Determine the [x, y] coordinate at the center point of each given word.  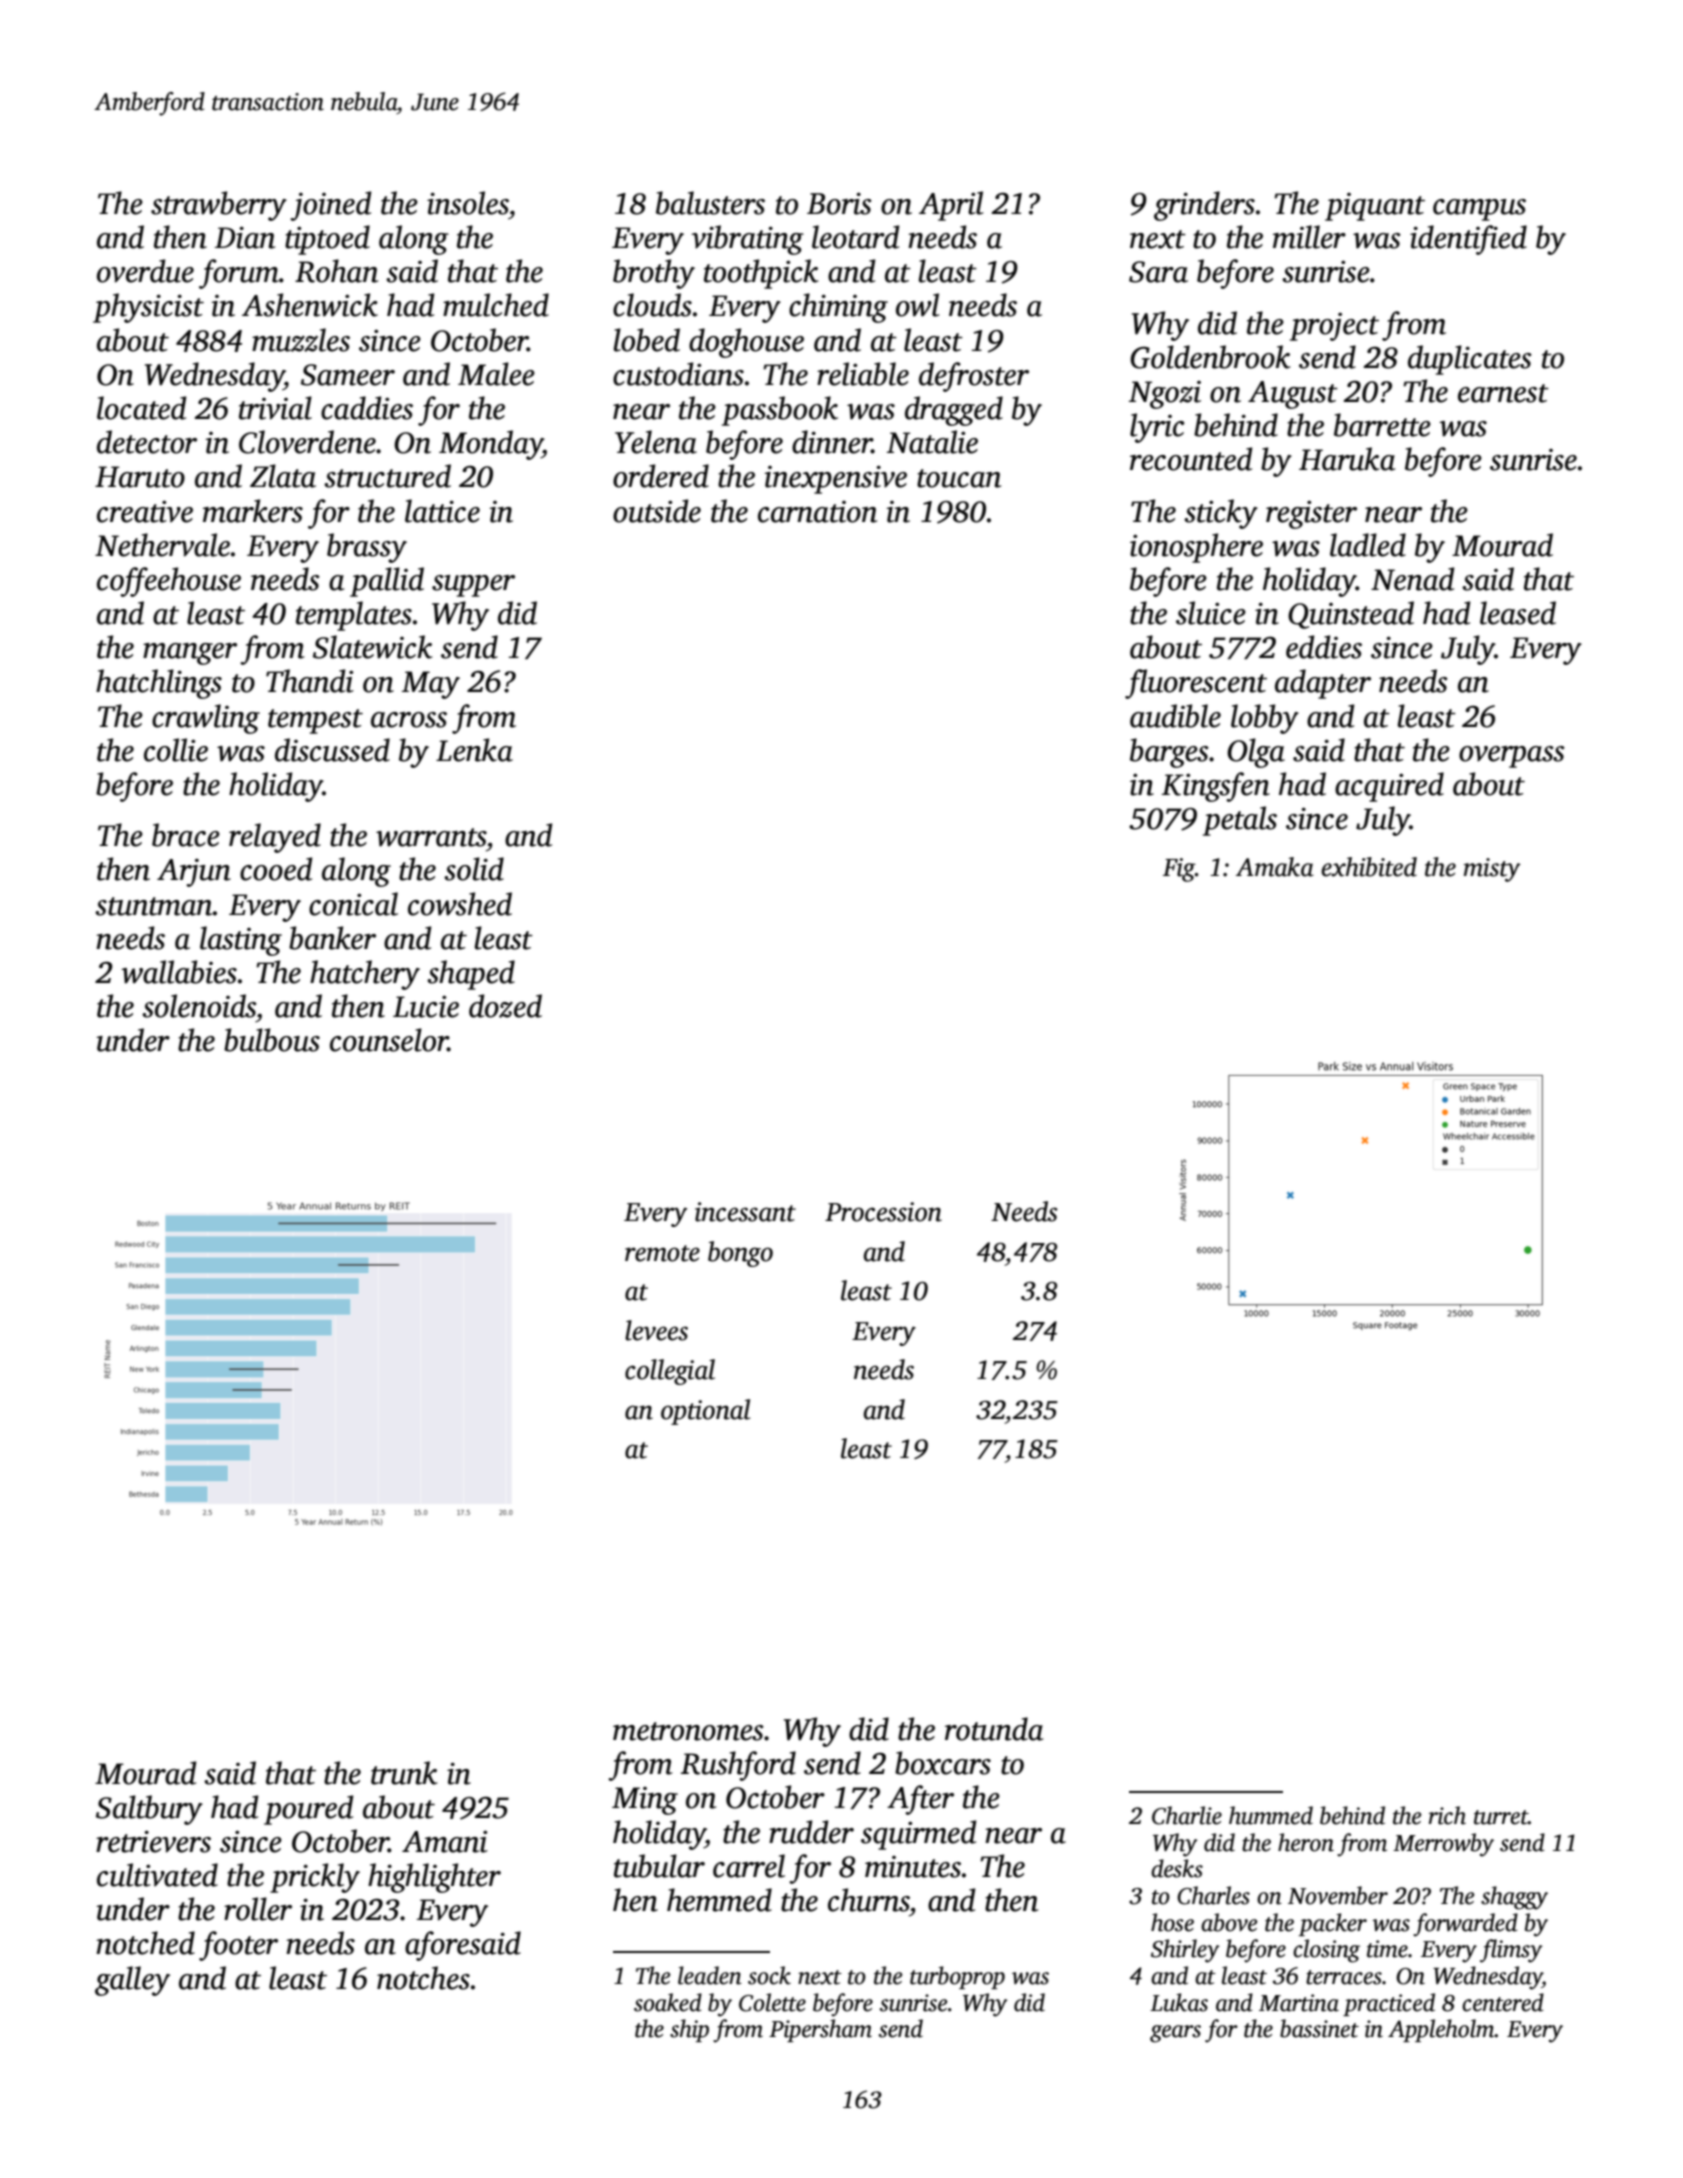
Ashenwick [310, 305]
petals [1240, 821]
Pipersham [820, 2030]
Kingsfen [1215, 787]
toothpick [761, 274]
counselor [389, 1040]
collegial [670, 1372]
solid [474, 869]
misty [1492, 870]
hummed [1271, 1815]
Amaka [1275, 867]
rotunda [994, 1729]
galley [132, 1981]
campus [1479, 210]
